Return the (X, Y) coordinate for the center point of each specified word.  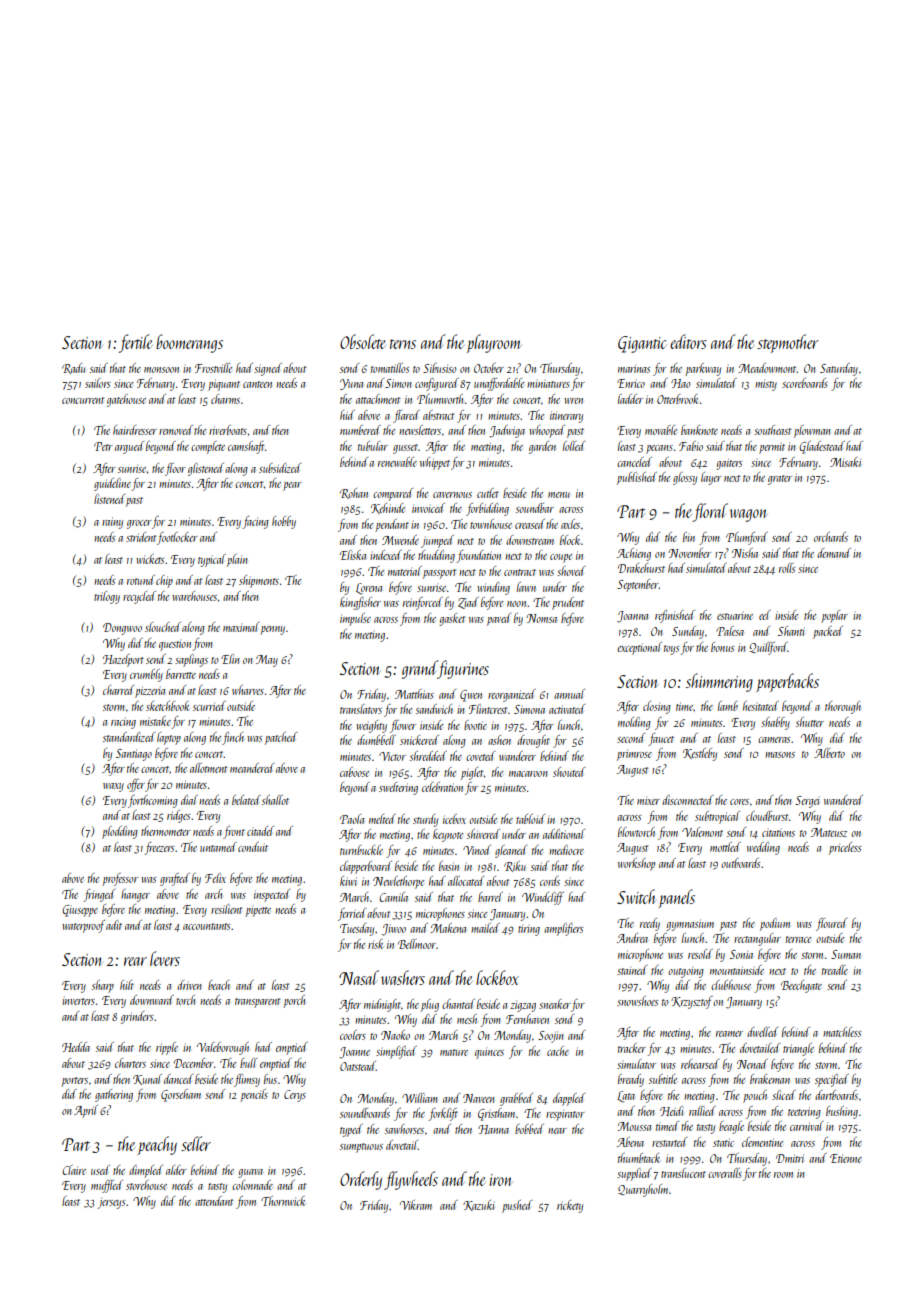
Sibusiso (440, 368)
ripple (167, 1048)
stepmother (788, 343)
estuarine (735, 615)
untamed (218, 847)
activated (567, 709)
